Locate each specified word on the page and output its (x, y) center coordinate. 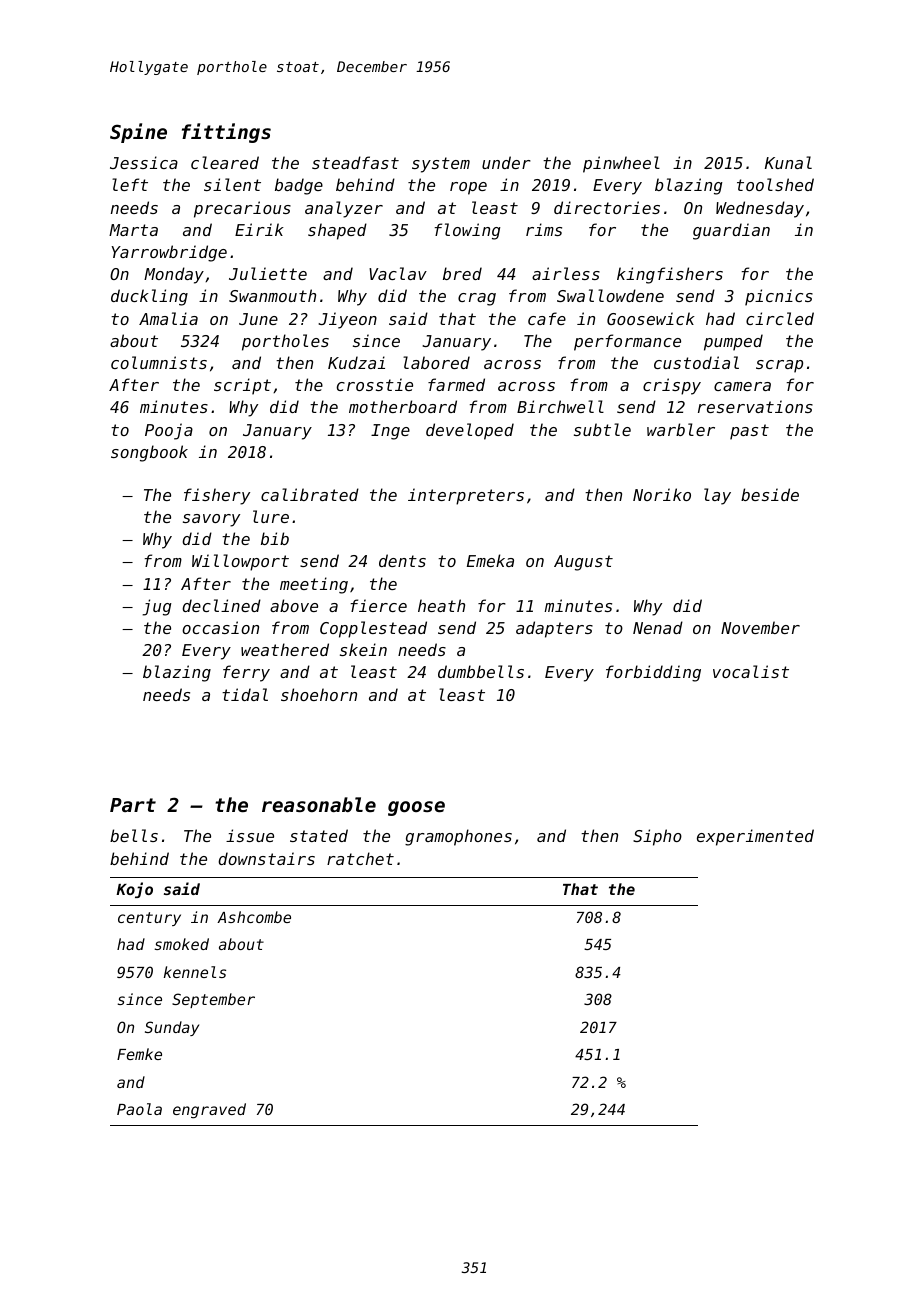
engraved (209, 1111)
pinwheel (621, 164)
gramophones (458, 837)
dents (402, 560)
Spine (138, 133)
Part (133, 805)
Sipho (657, 837)
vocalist (751, 671)
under (506, 162)
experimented (755, 837)
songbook (149, 453)
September (213, 1000)
